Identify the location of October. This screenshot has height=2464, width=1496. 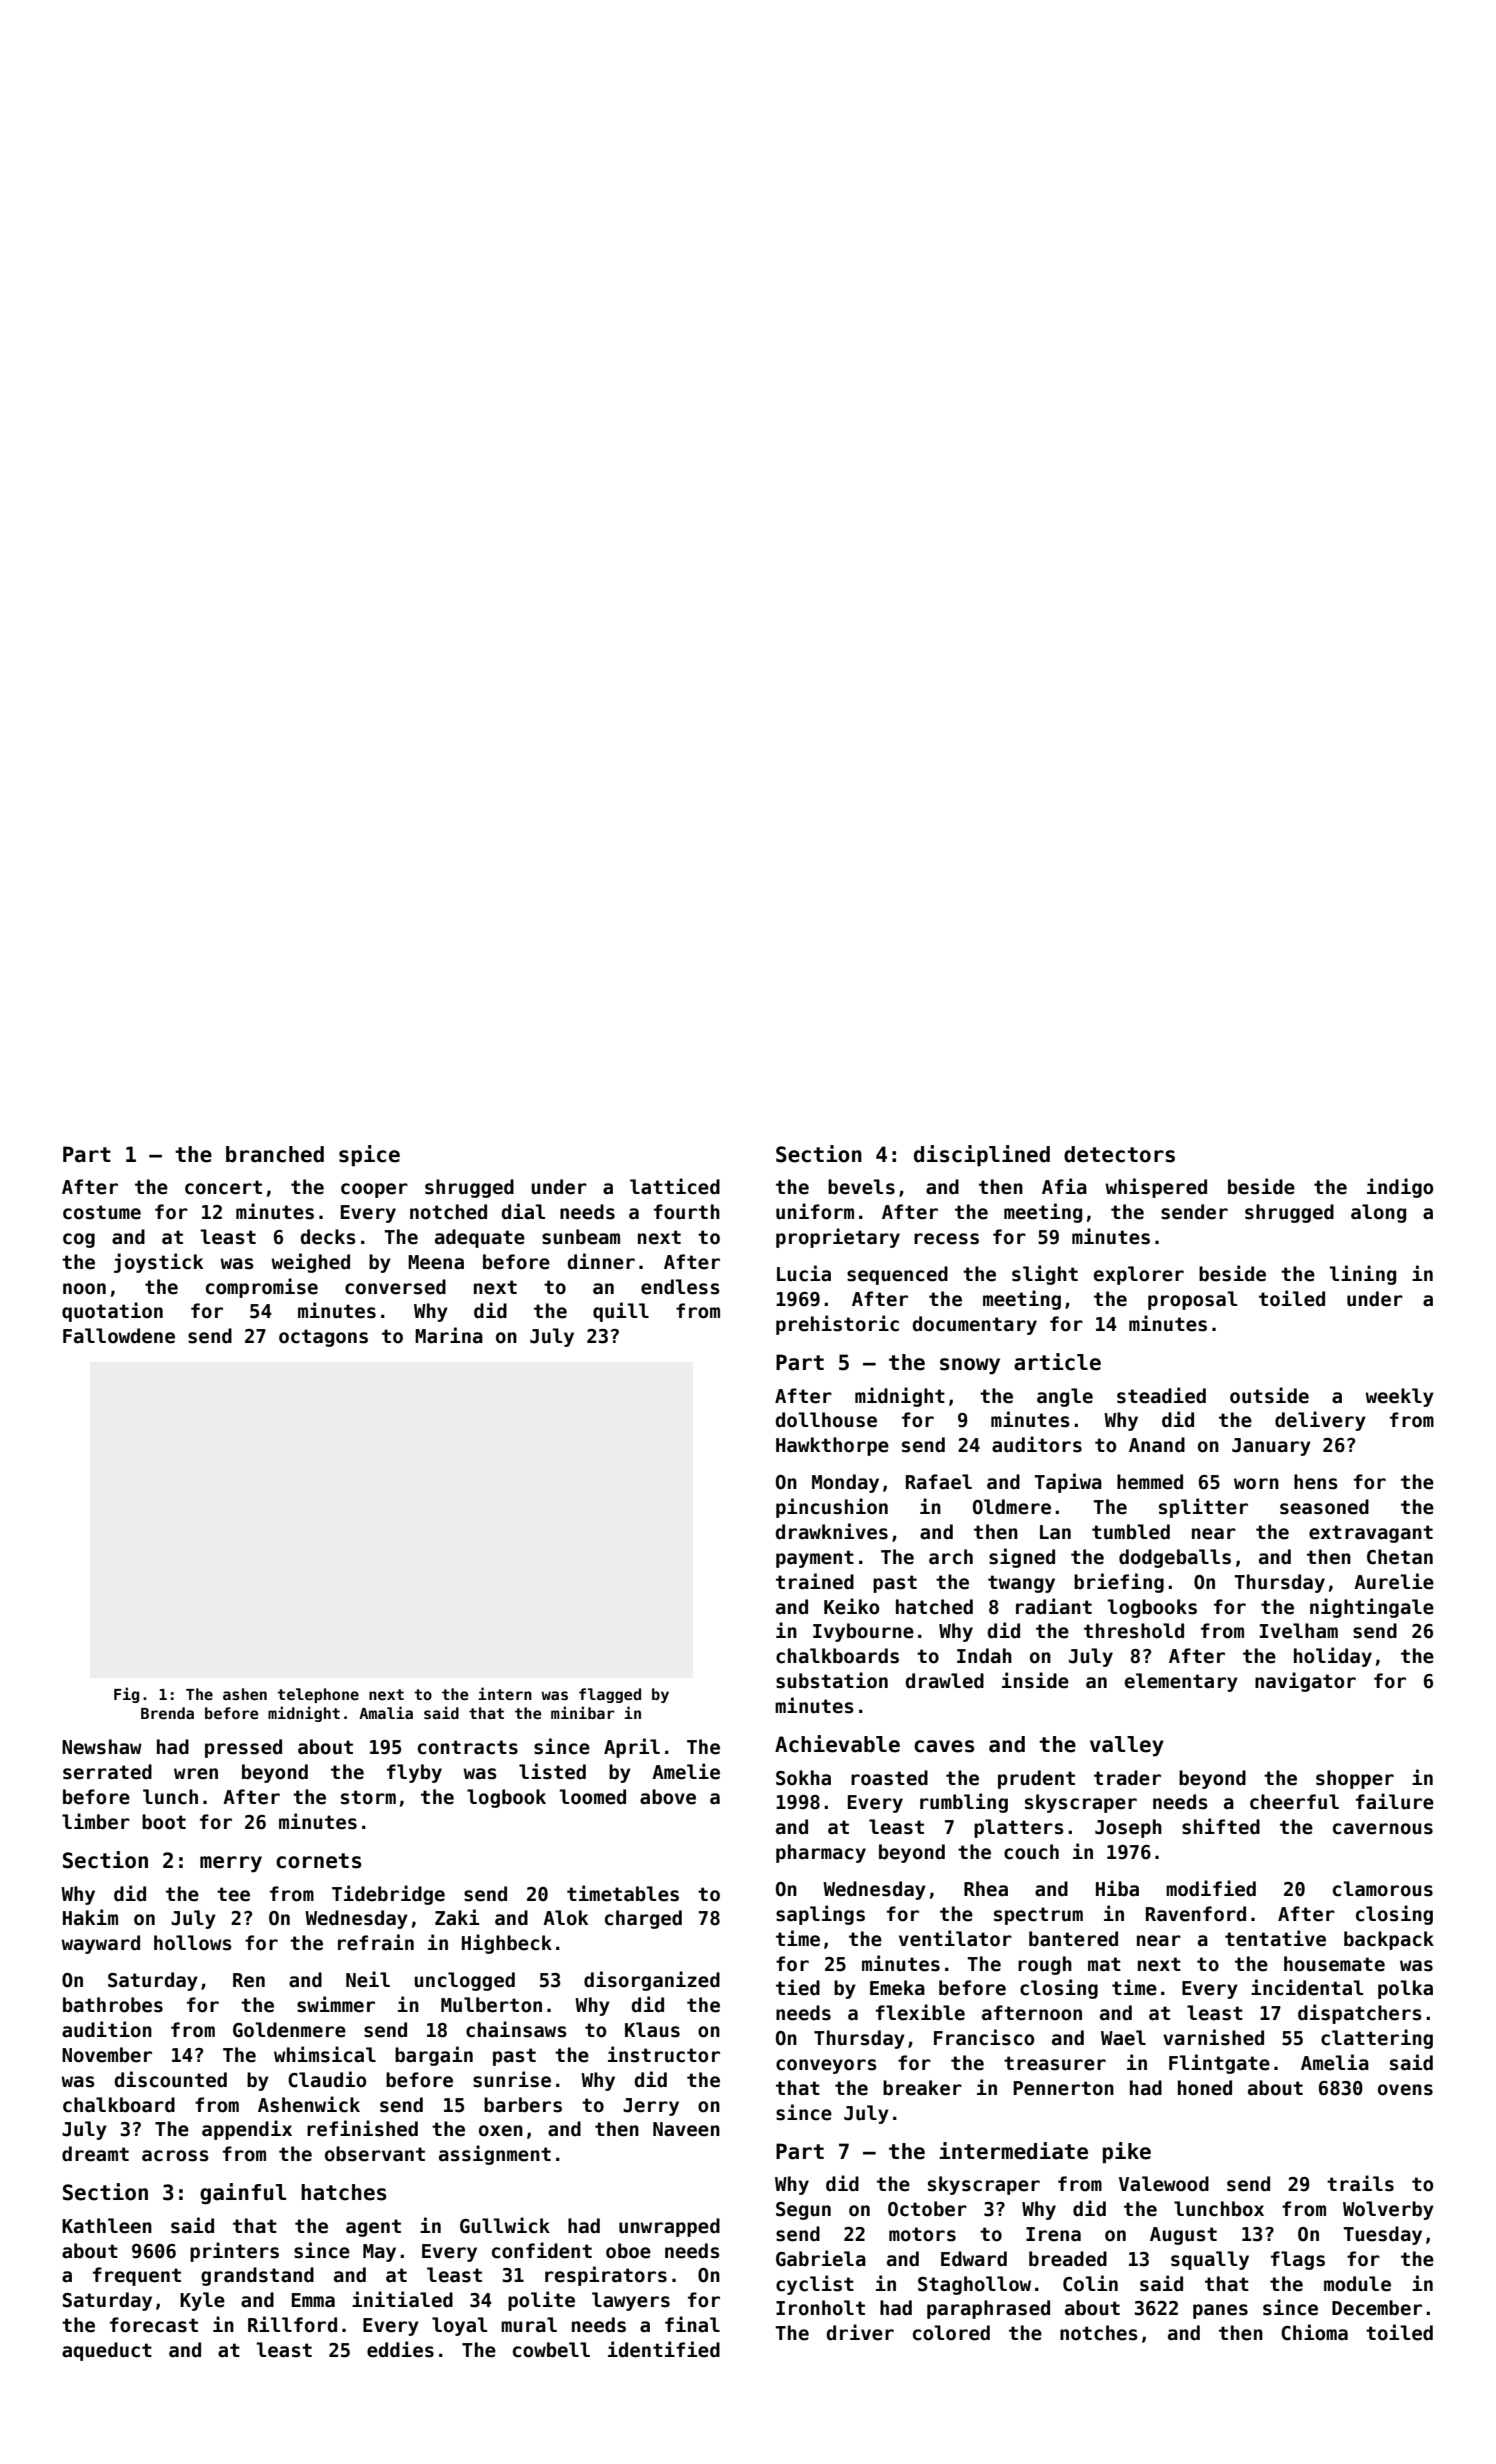
(927, 2209).
